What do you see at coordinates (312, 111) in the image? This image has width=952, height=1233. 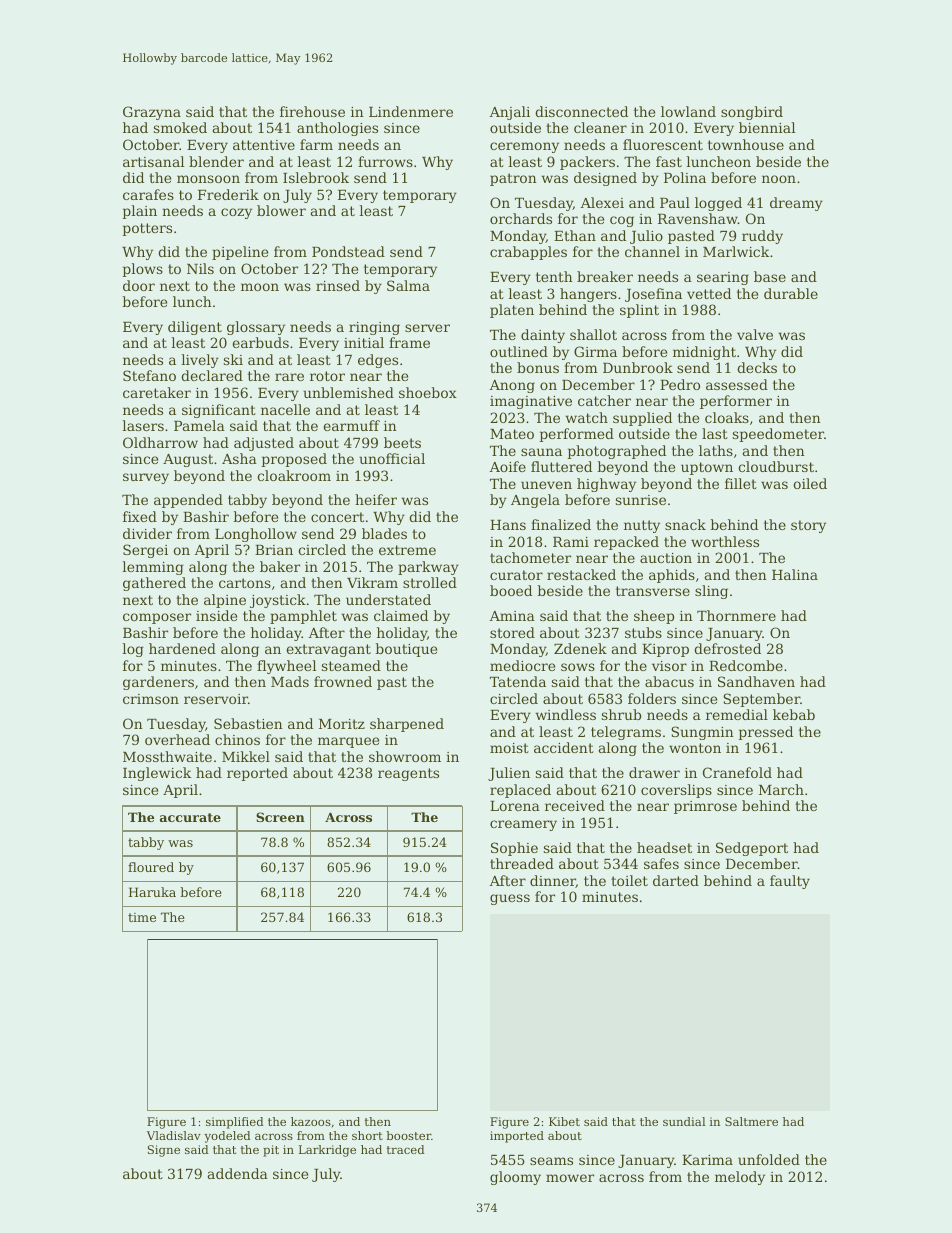 I see `firehouse` at bounding box center [312, 111].
